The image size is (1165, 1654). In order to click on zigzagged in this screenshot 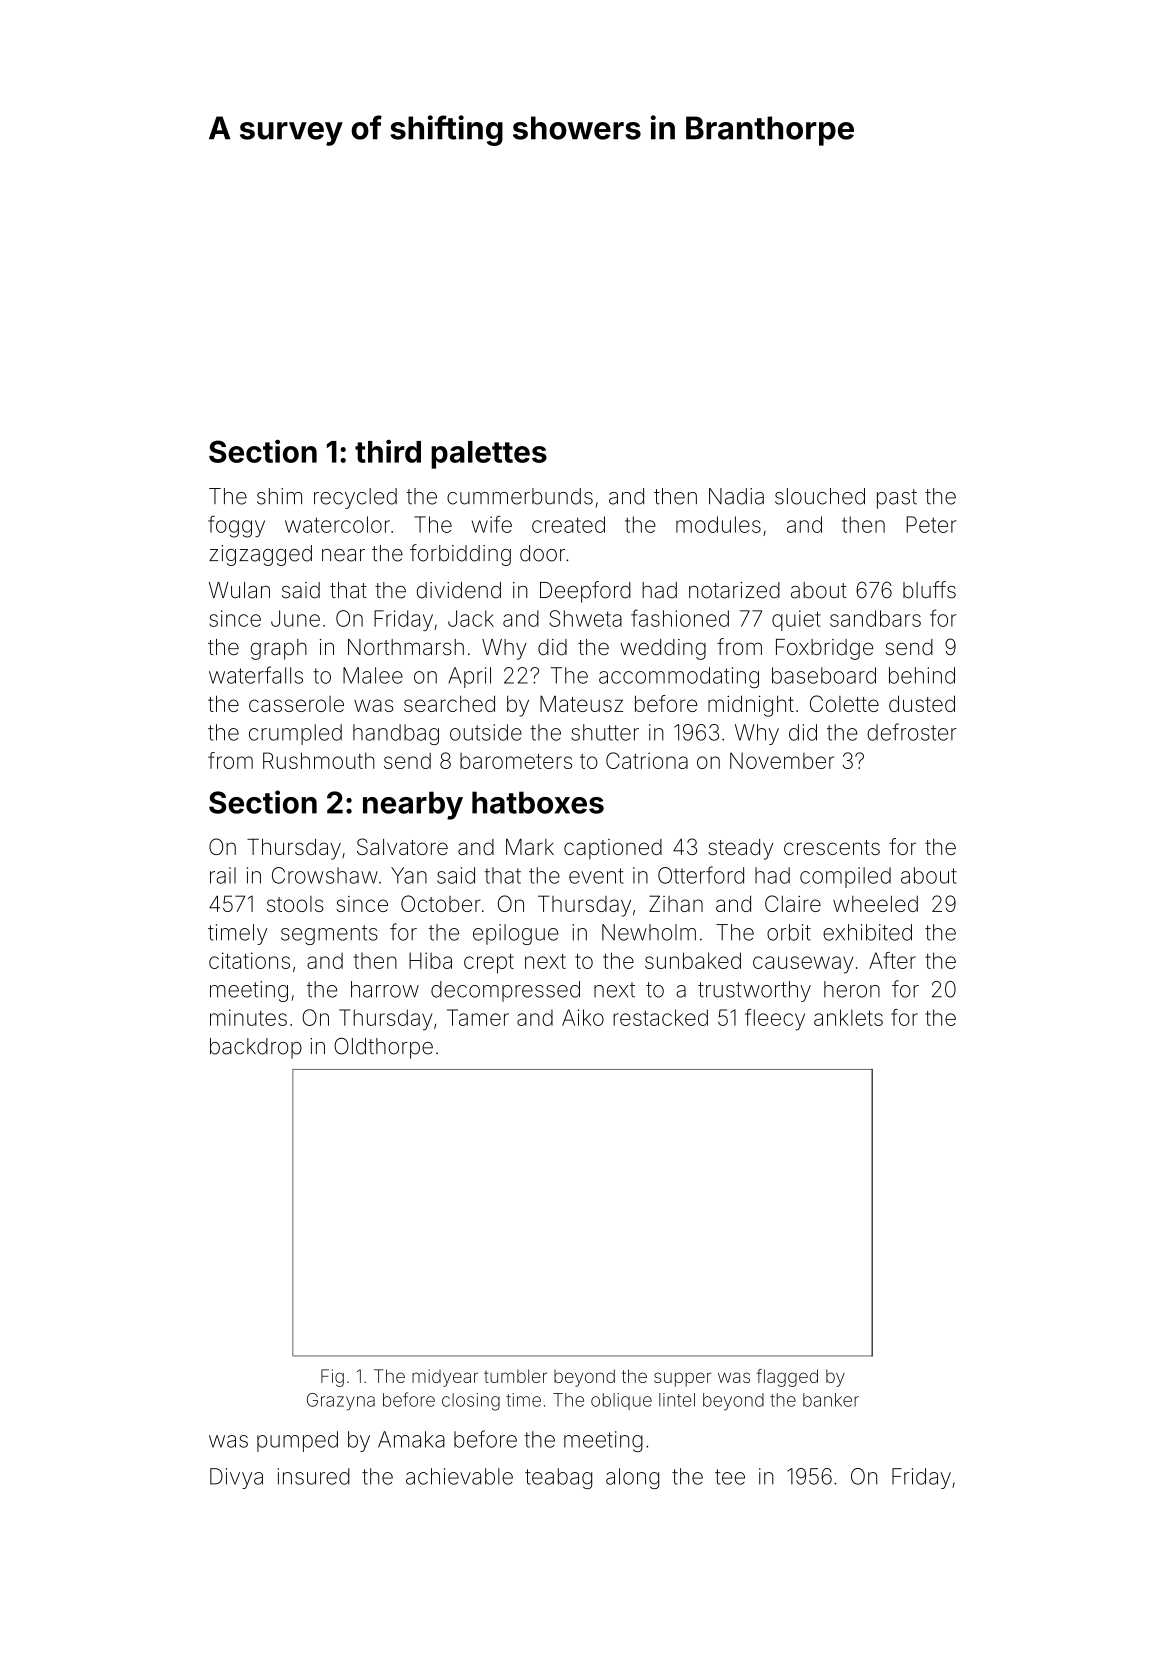, I will do `click(260, 555)`.
